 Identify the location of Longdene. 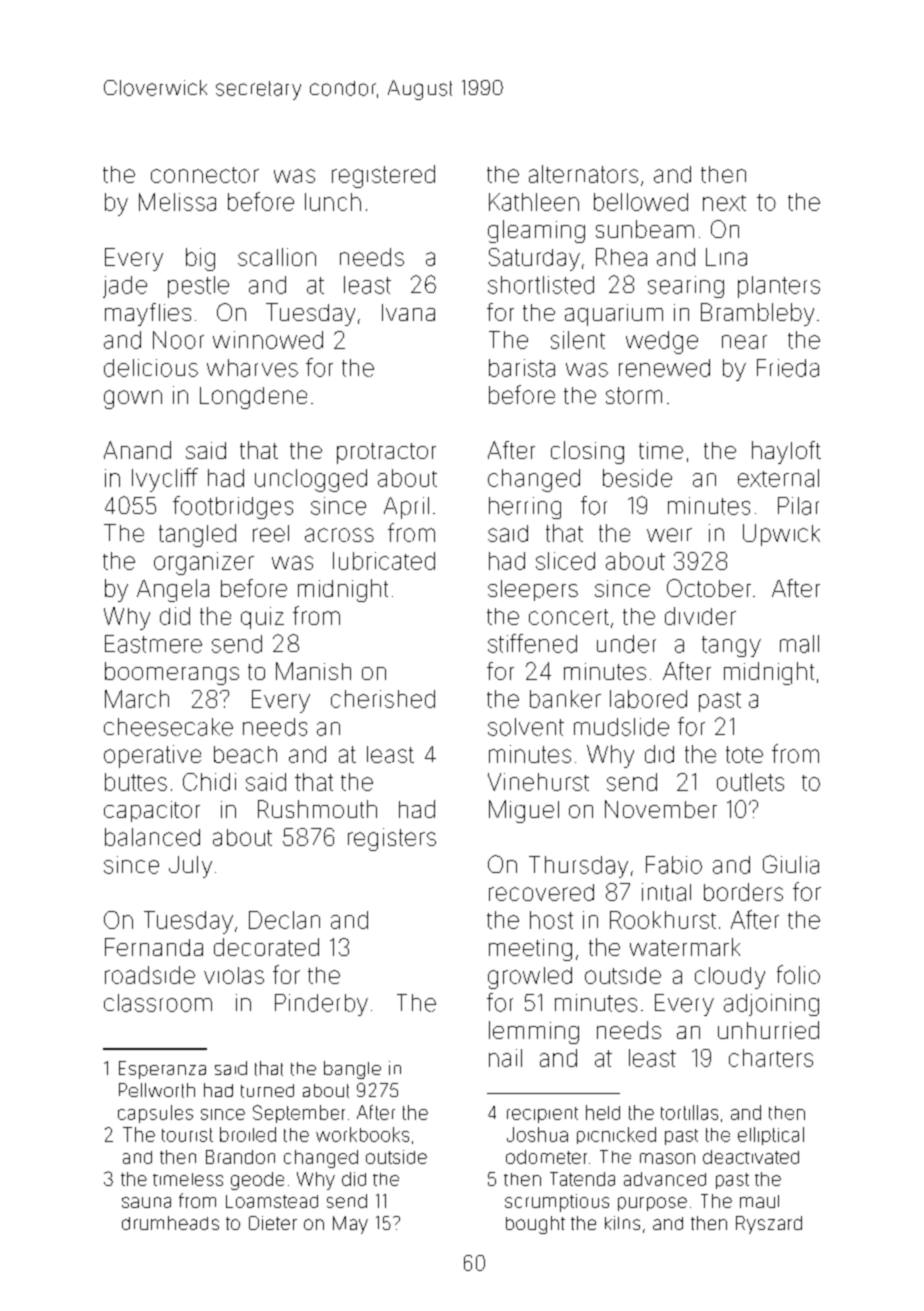
(253, 398).
